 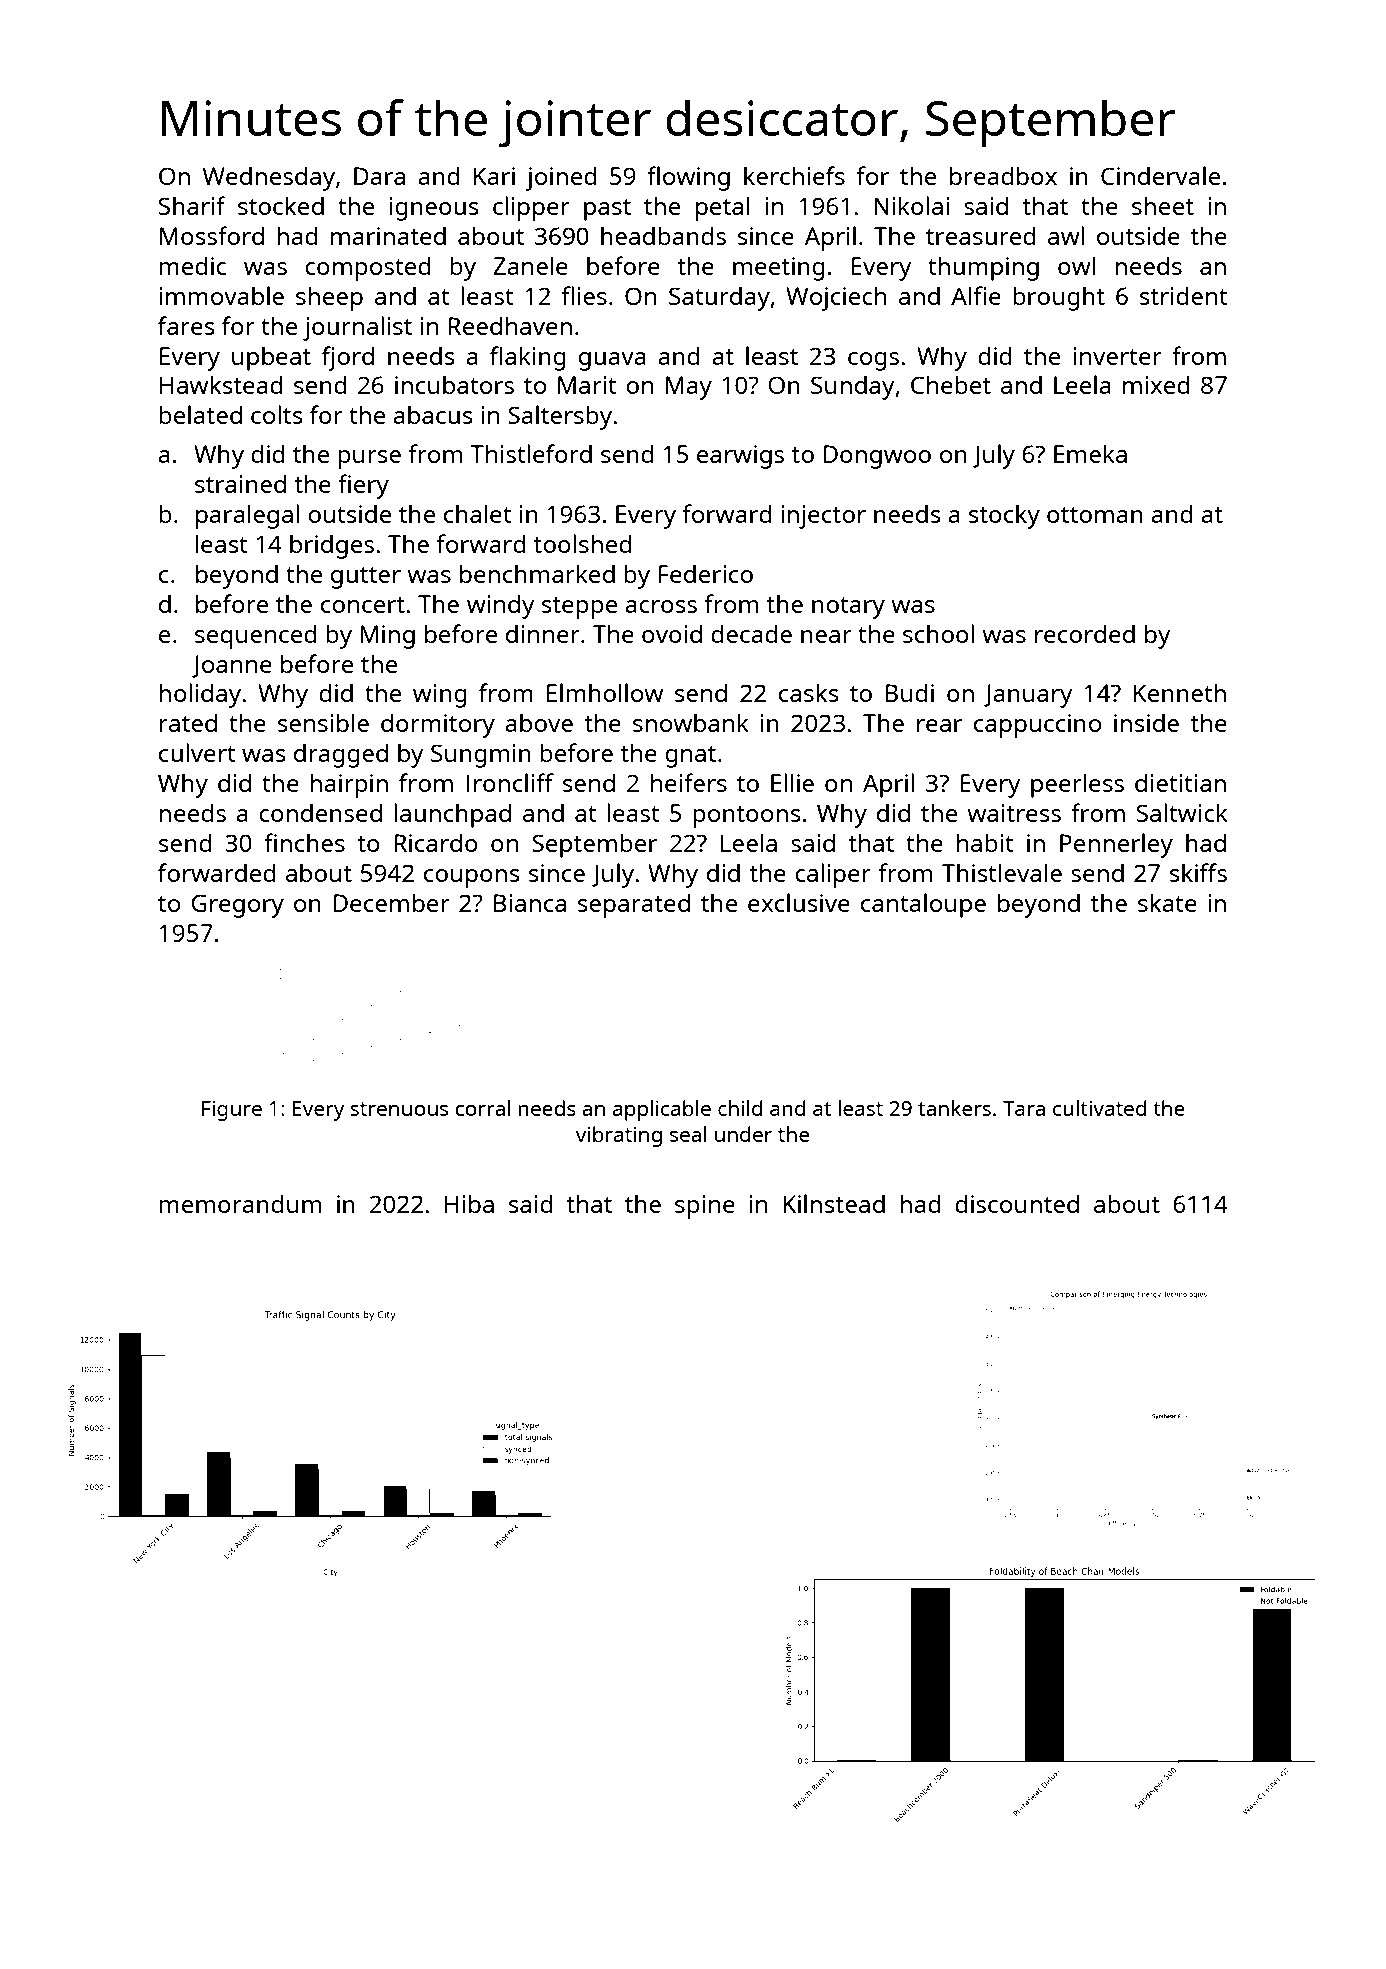 What do you see at coordinates (1090, 453) in the page?
I see `Emeka` at bounding box center [1090, 453].
